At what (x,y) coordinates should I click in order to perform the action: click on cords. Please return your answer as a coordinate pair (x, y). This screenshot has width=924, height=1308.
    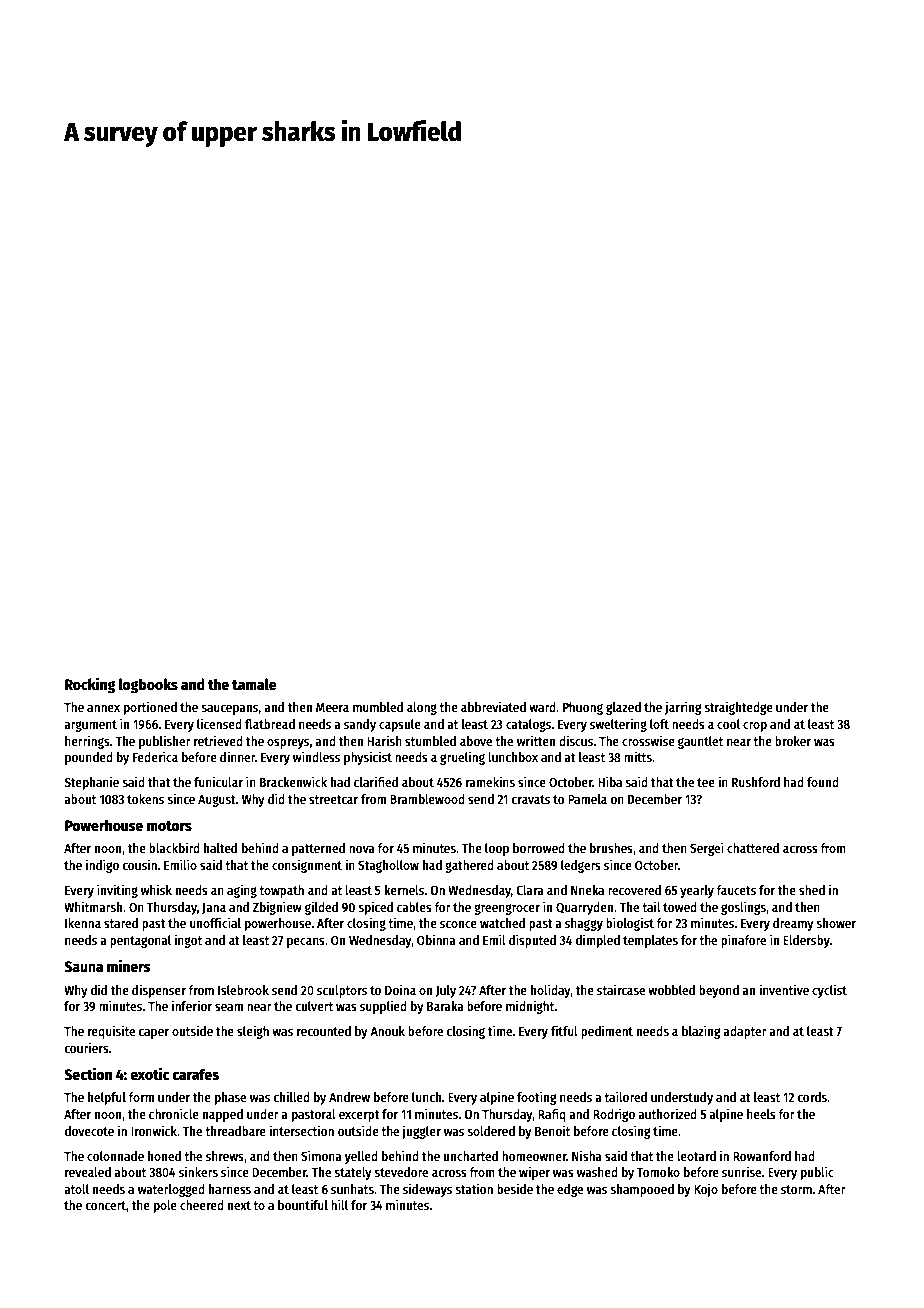
    Looking at the image, I should click on (812, 1097).
